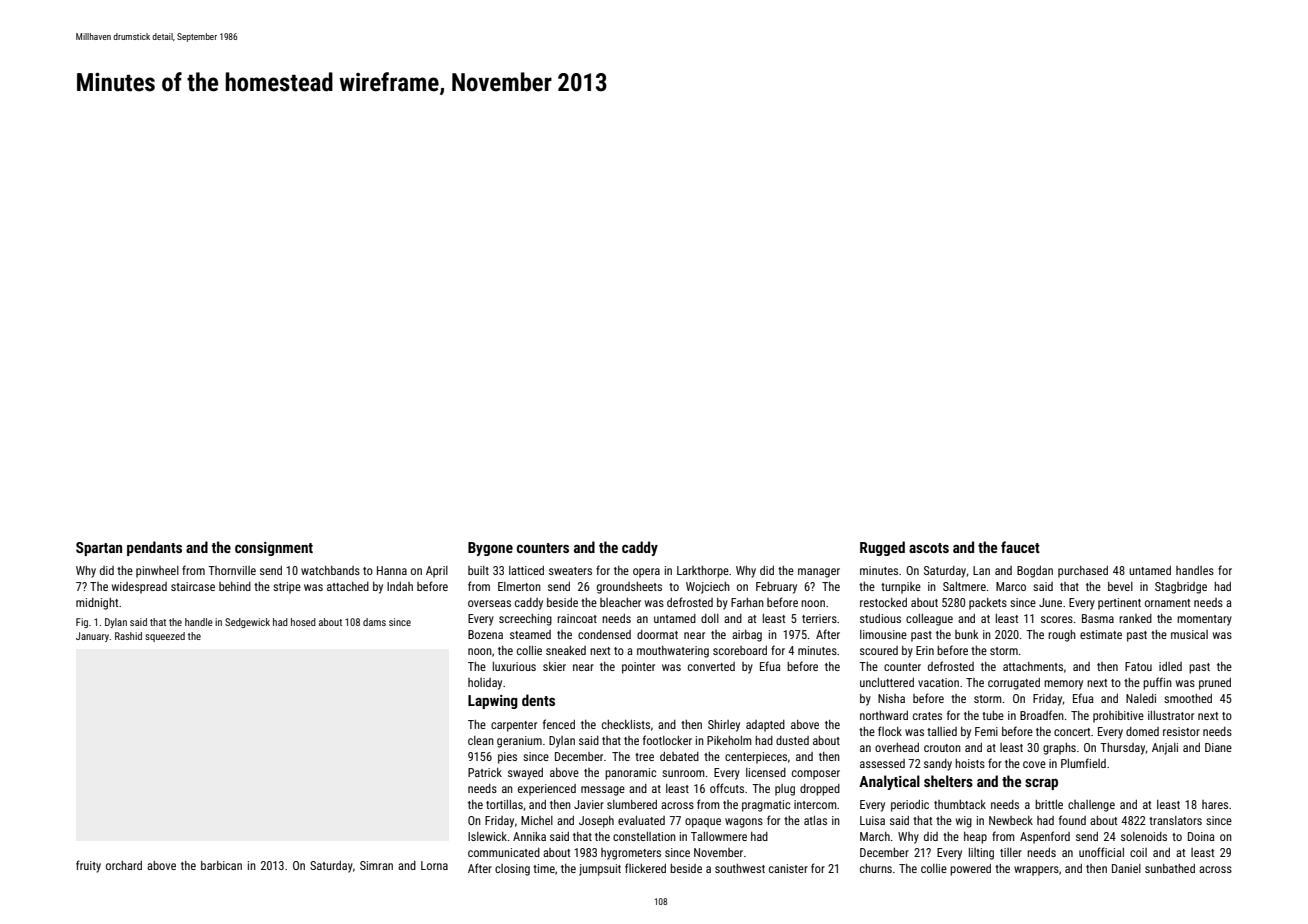 The height and width of the screenshot is (924, 1308). Describe the element at coordinates (88, 866) in the screenshot. I see `fruity` at that location.
